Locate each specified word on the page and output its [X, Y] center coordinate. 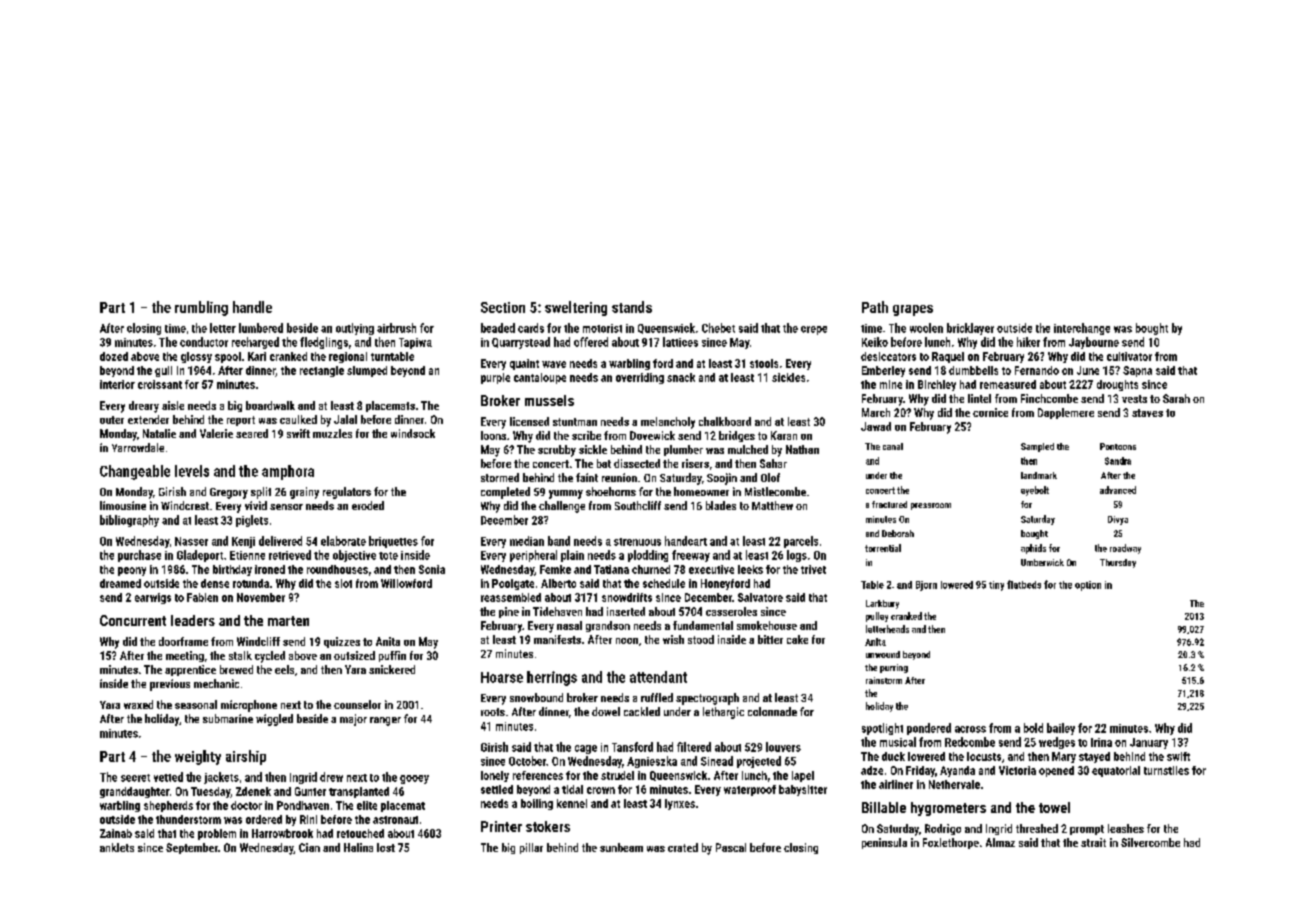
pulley [877, 617]
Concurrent [133, 620]
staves [1147, 413]
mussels [549, 400]
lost [386, 847]
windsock [413, 433]
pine [509, 612]
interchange [1082, 329]
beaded [498, 328]
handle [252, 307]
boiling [537, 804]
